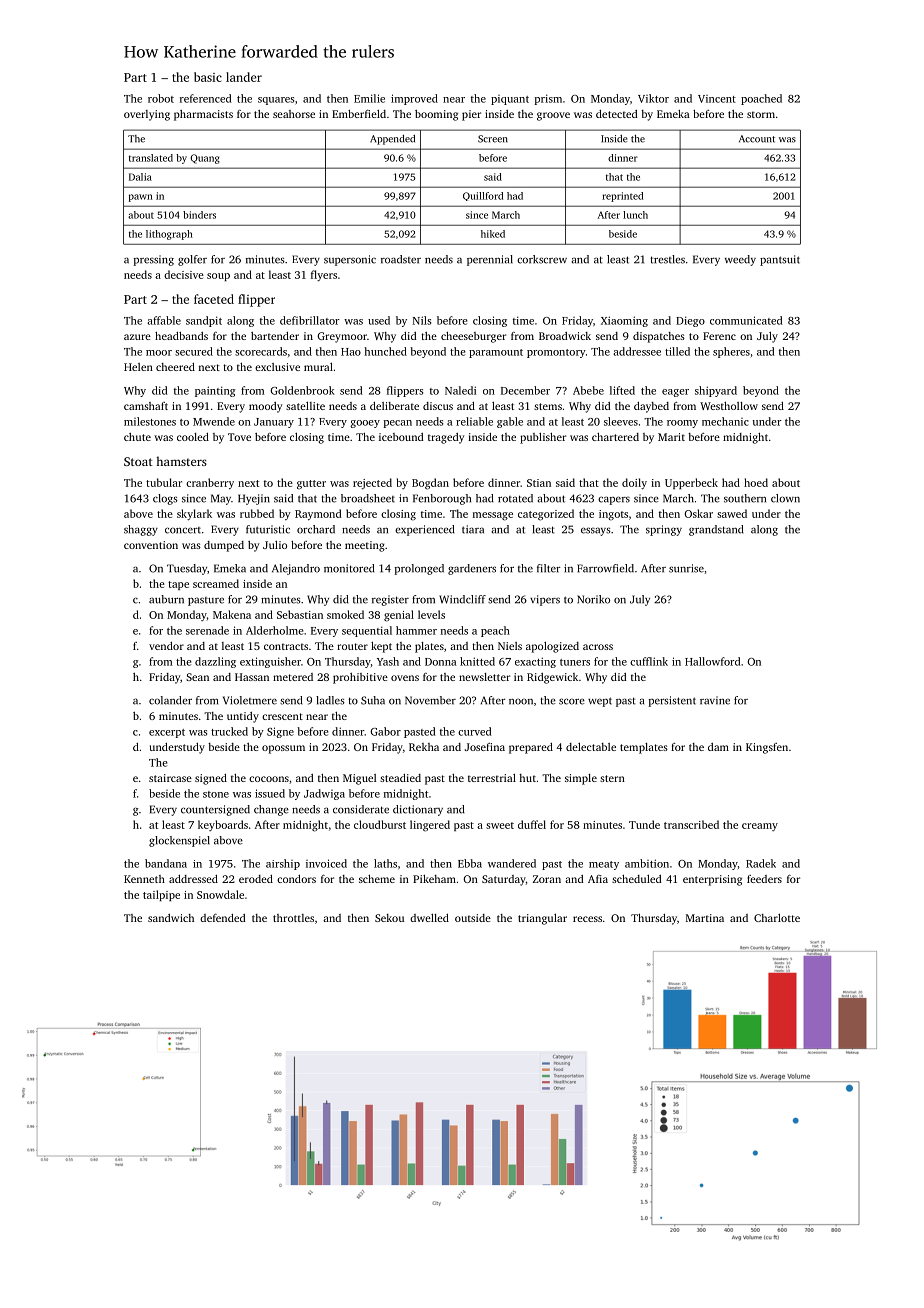 The width and height of the screenshot is (924, 1308). I want to click on Appended, so click(392, 140).
